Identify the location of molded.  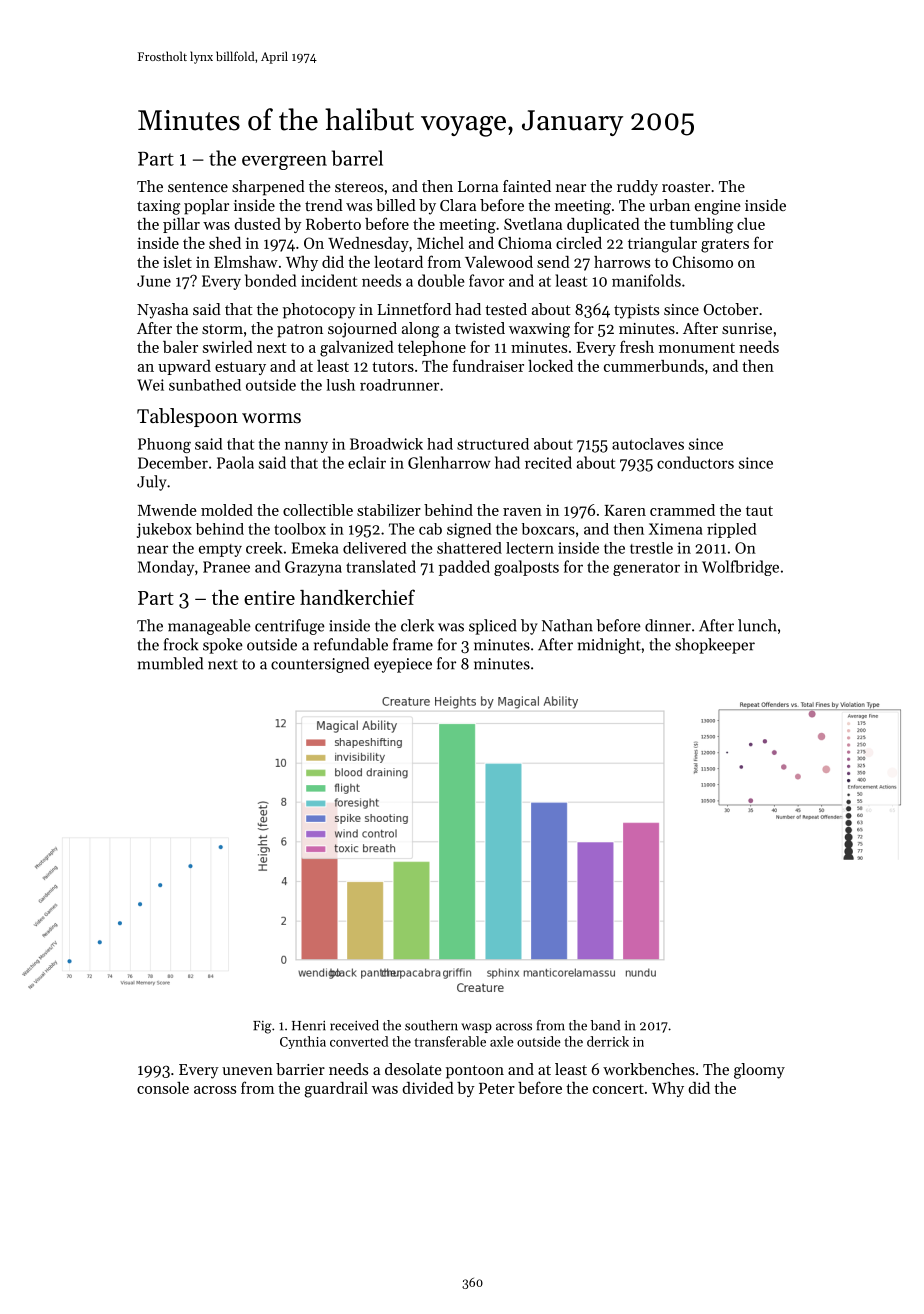
(227, 510).
